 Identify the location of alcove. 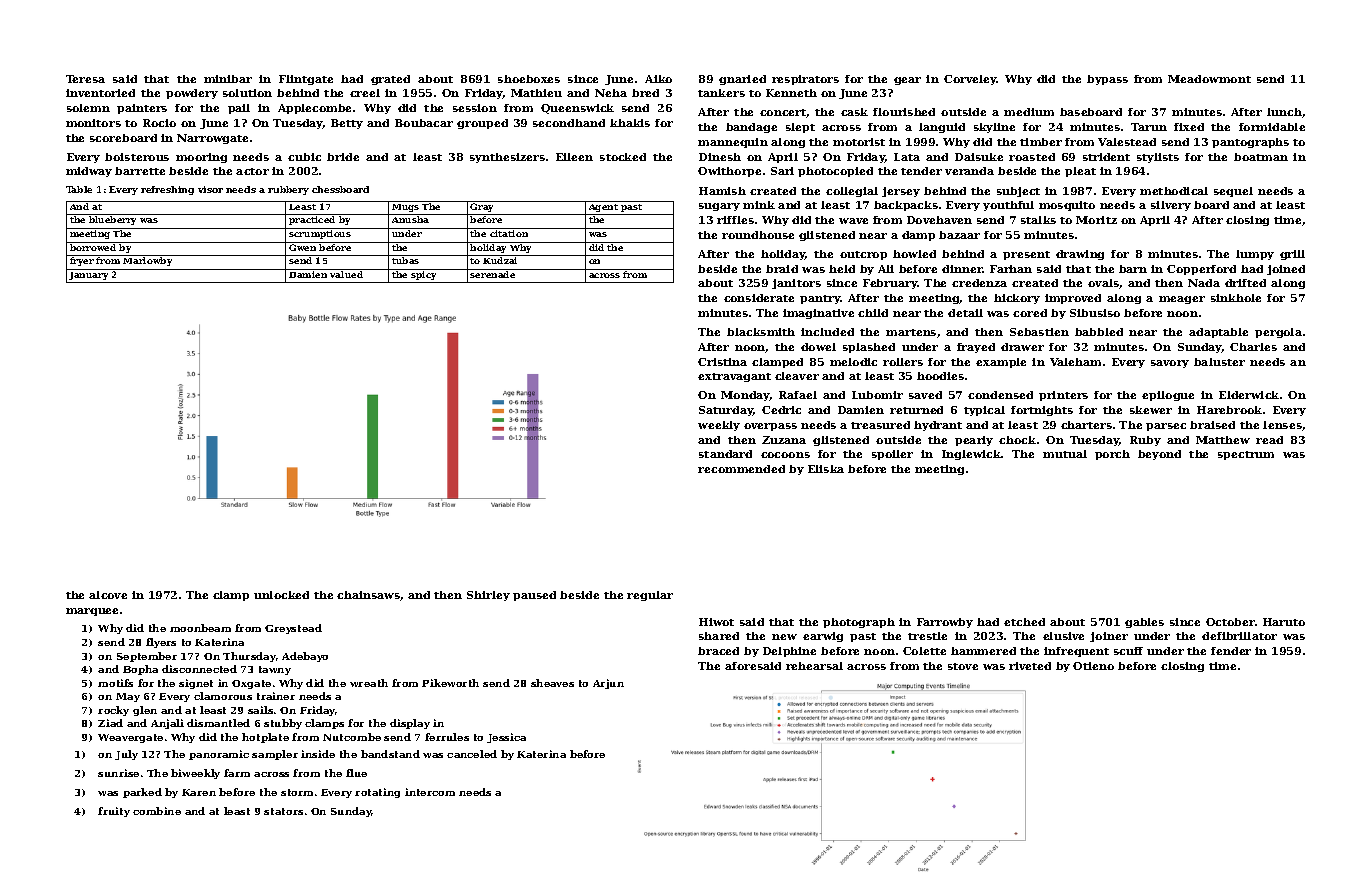
(108, 595).
